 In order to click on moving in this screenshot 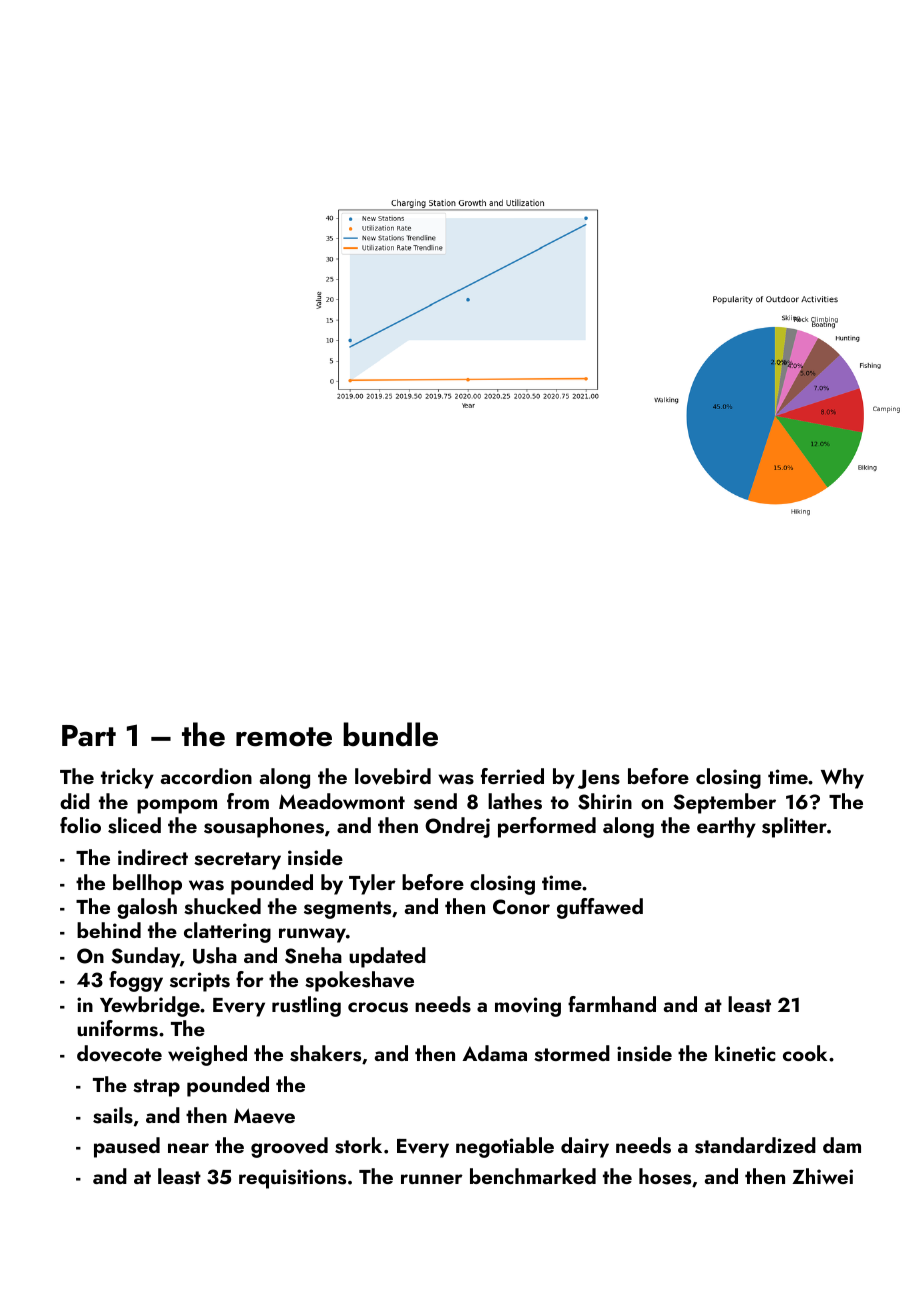, I will do `click(528, 1007)`.
